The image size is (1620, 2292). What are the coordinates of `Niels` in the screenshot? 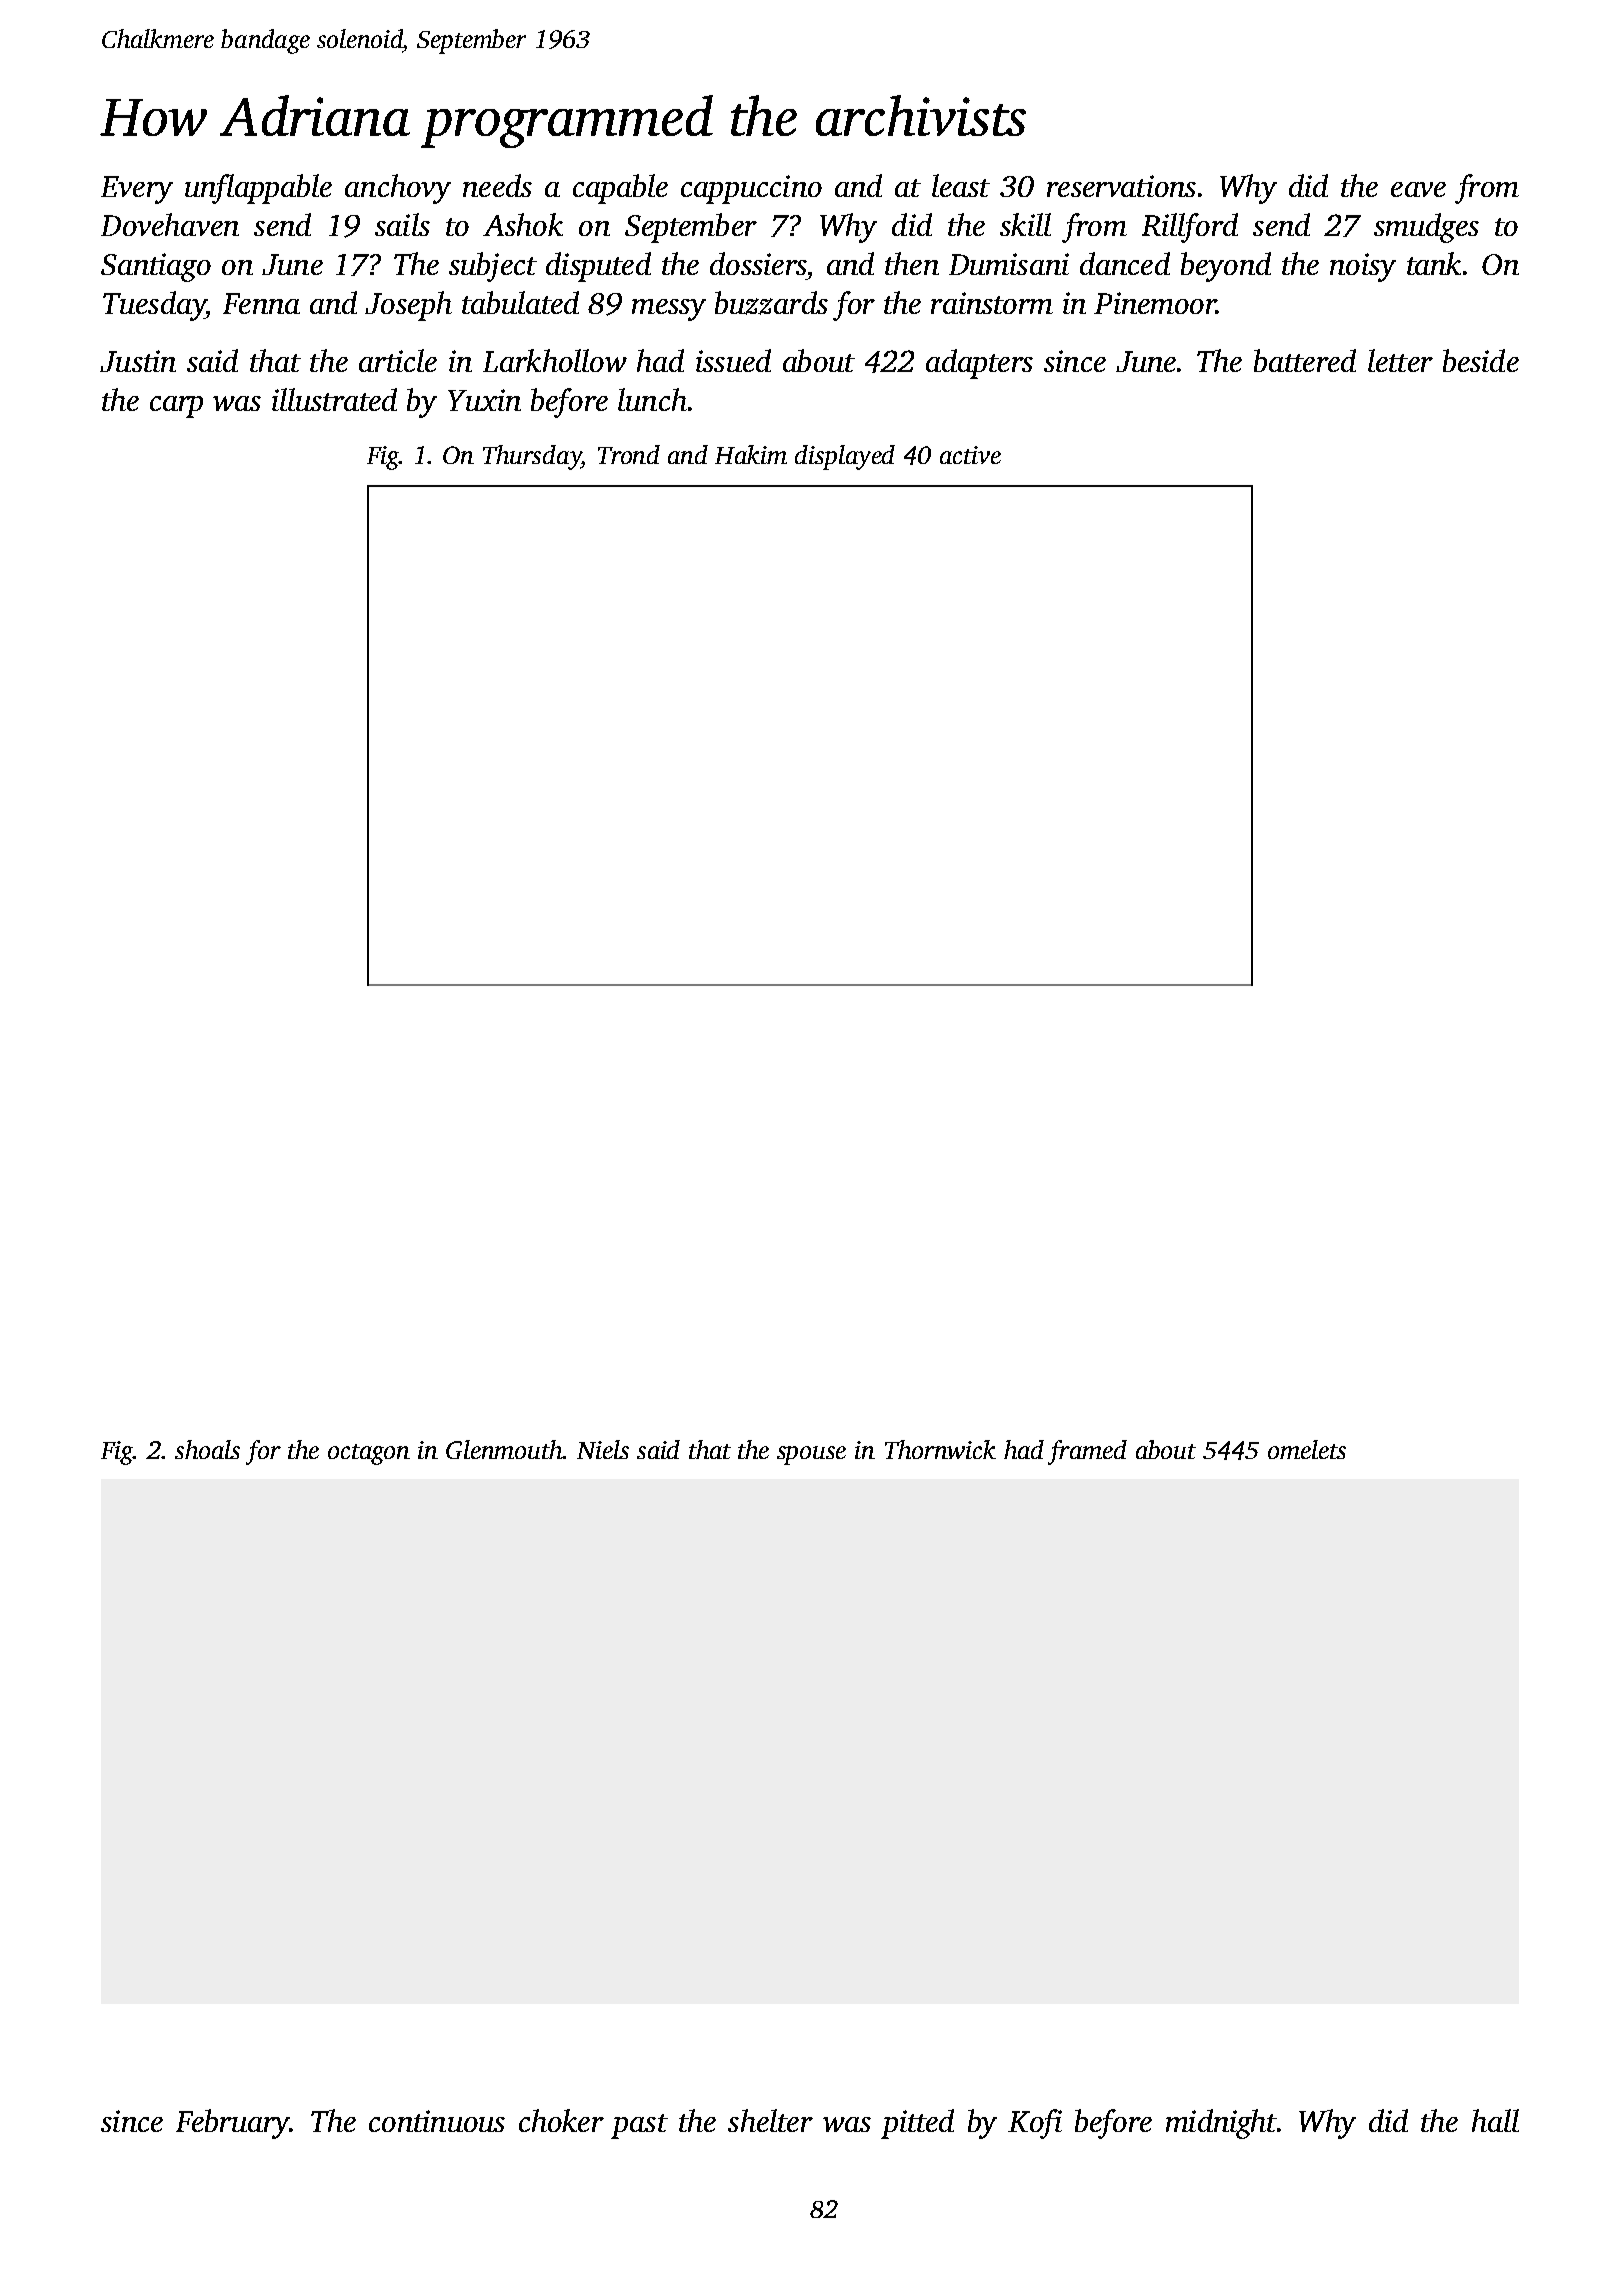 It's located at (603, 1449).
